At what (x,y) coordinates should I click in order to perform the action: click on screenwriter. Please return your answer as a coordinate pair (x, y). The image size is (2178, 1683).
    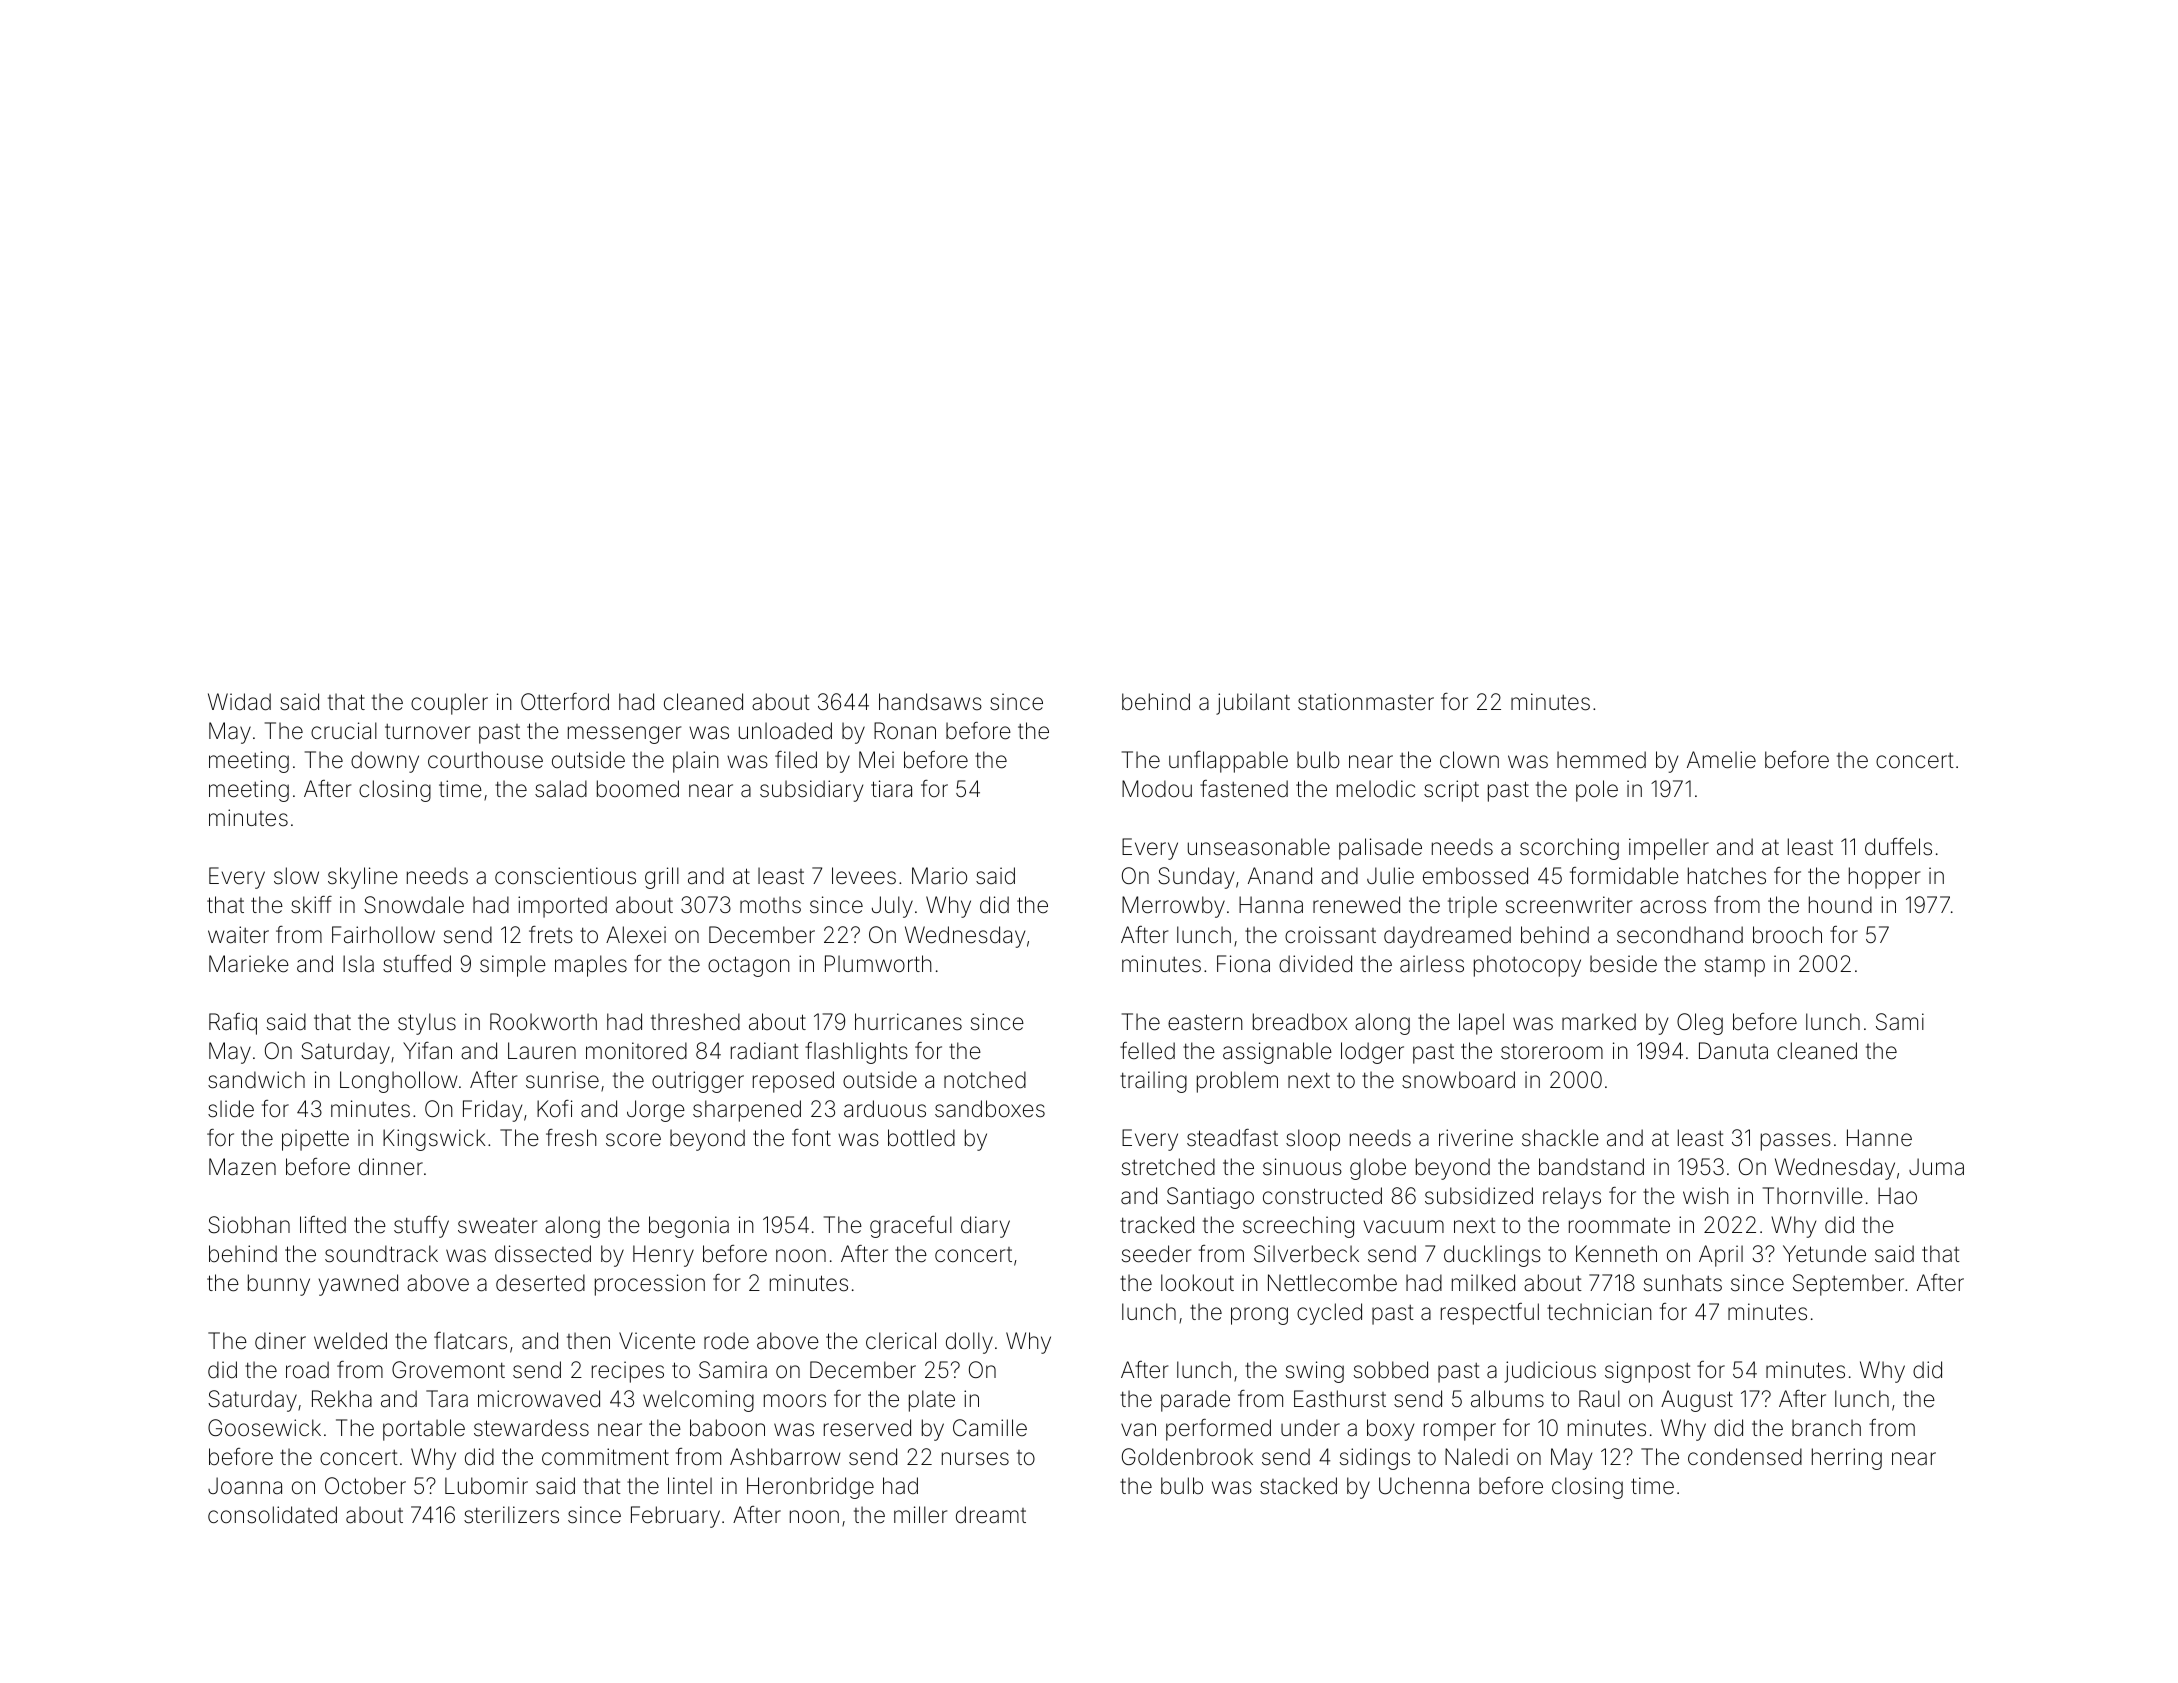
    Looking at the image, I should click on (1569, 905).
